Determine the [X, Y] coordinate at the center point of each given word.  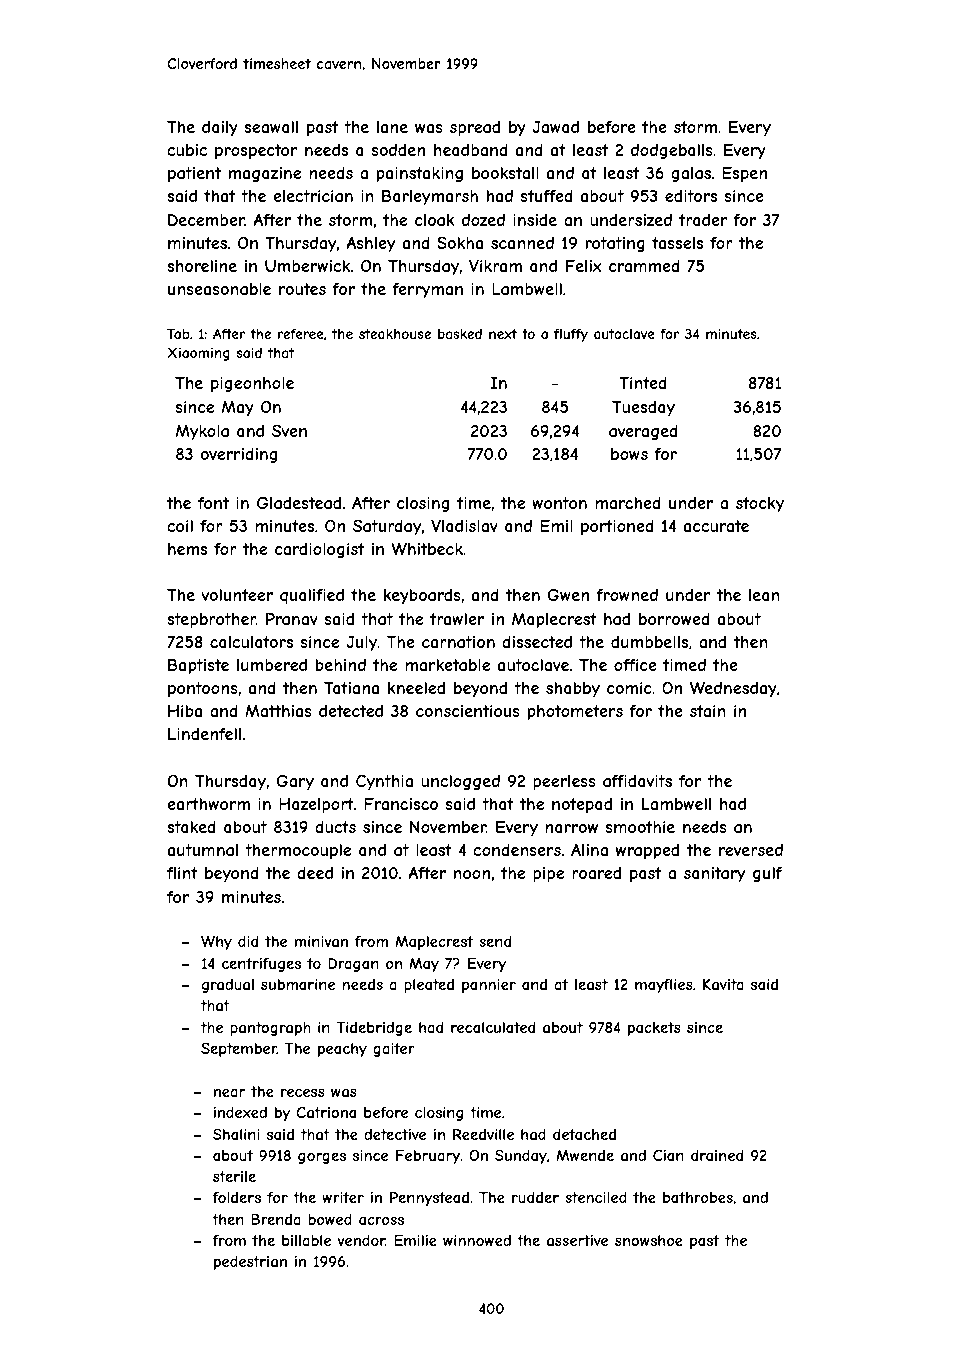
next [503, 334]
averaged [643, 432]
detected [351, 711]
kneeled [416, 688]
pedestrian [250, 1263]
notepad [582, 805]
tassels [677, 243]
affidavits [637, 781]
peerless [564, 783]
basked [460, 334]
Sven [289, 430]
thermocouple [298, 851]
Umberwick [307, 265]
